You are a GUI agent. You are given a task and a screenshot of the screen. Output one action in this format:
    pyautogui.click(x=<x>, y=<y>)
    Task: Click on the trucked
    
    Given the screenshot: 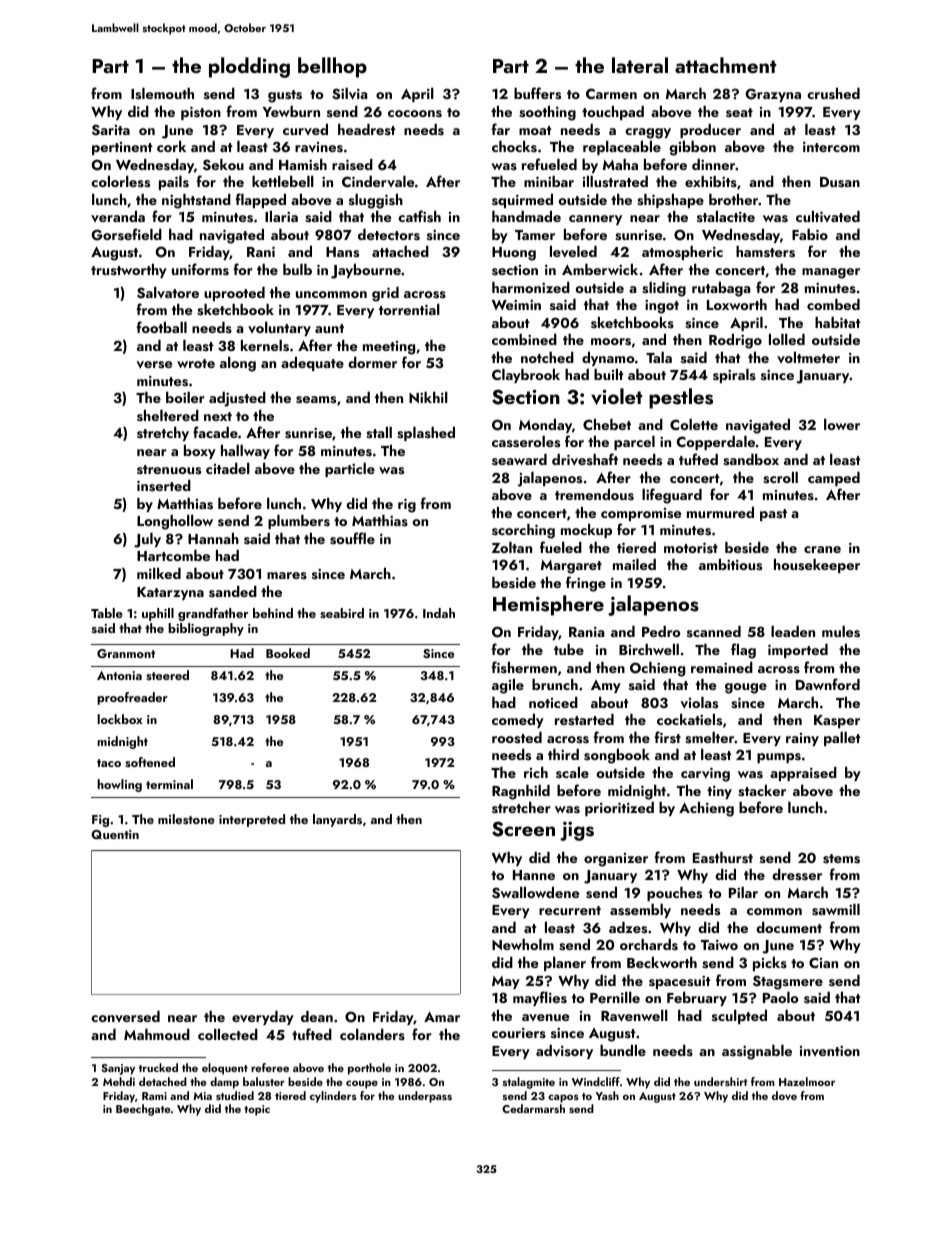 What is the action you would take?
    pyautogui.click(x=158, y=1067)
